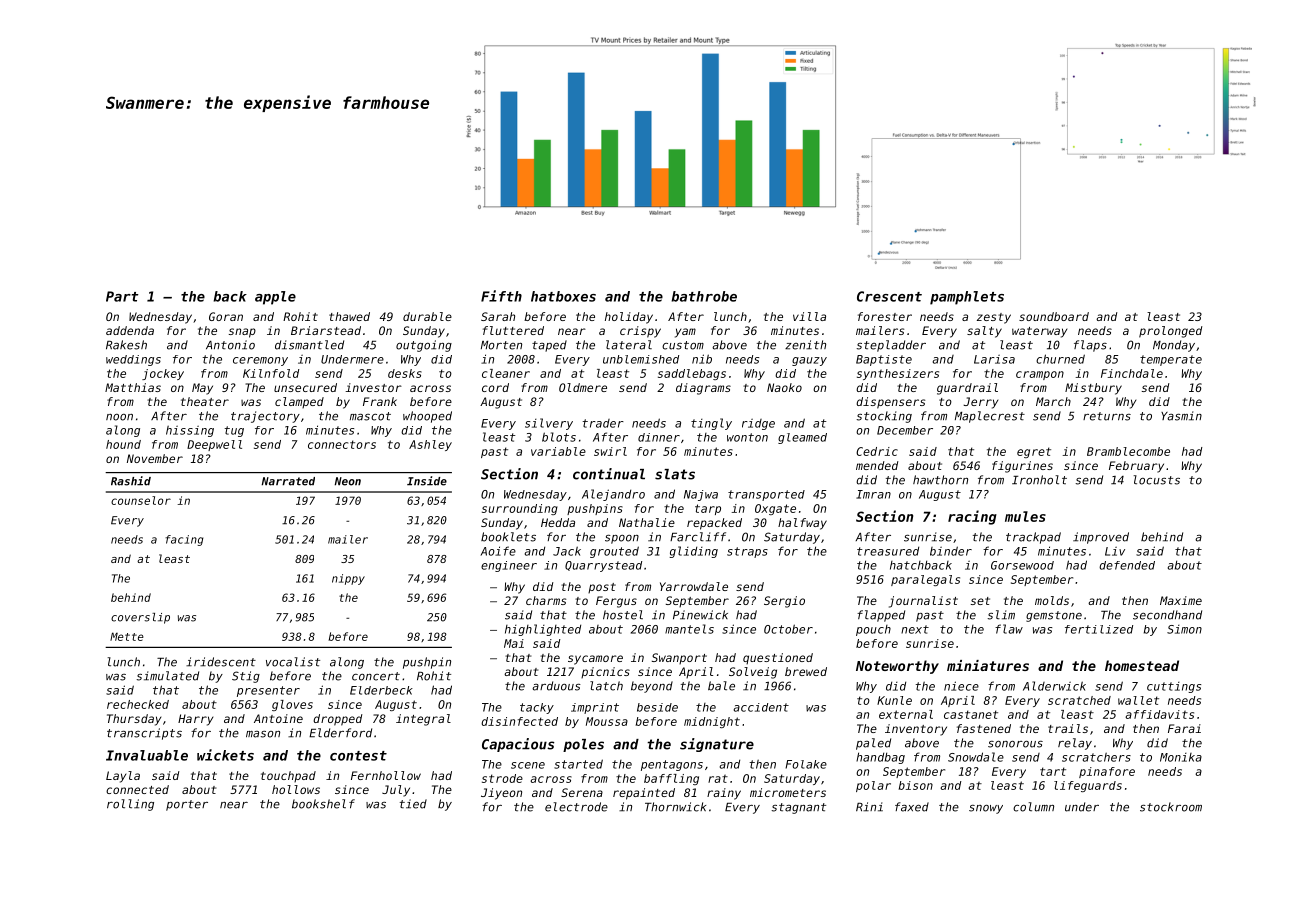  What do you see at coordinates (123, 444) in the document?
I see `hound` at bounding box center [123, 444].
